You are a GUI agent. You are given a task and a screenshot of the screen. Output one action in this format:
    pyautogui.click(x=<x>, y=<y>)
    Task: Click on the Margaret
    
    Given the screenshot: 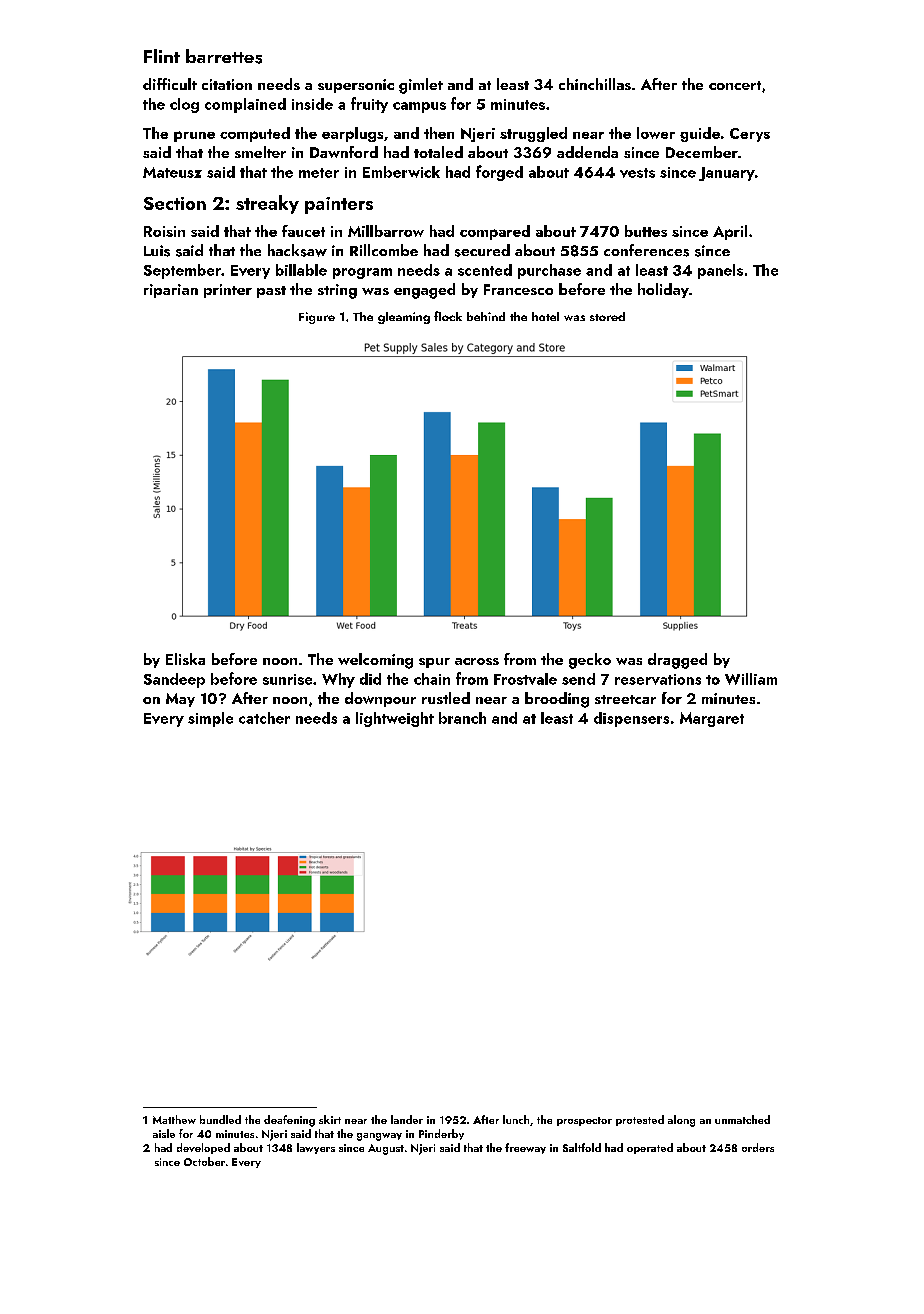 What is the action you would take?
    pyautogui.click(x=712, y=719)
